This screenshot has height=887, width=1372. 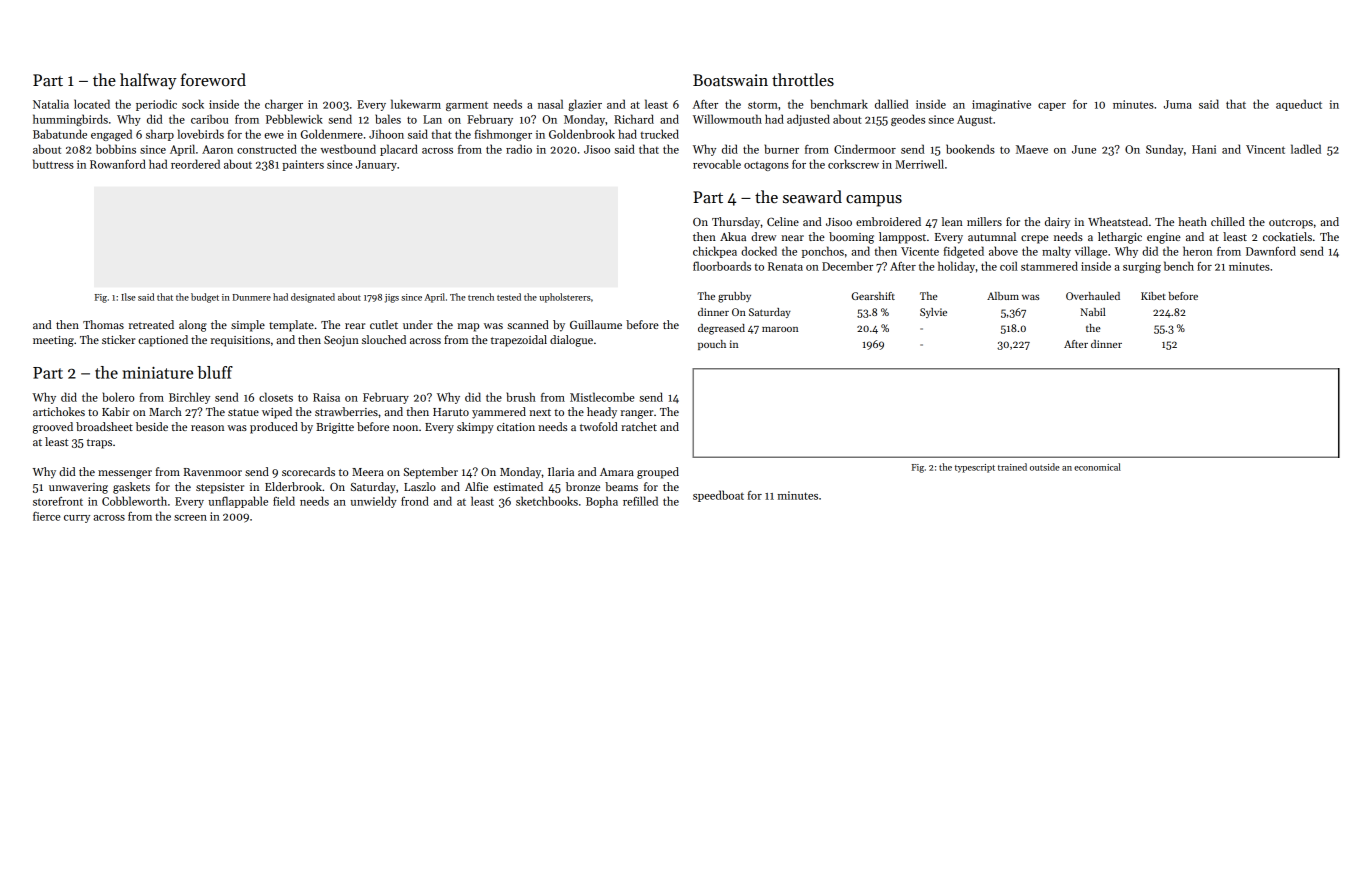 What do you see at coordinates (1001, 105) in the screenshot?
I see `imaginative` at bounding box center [1001, 105].
